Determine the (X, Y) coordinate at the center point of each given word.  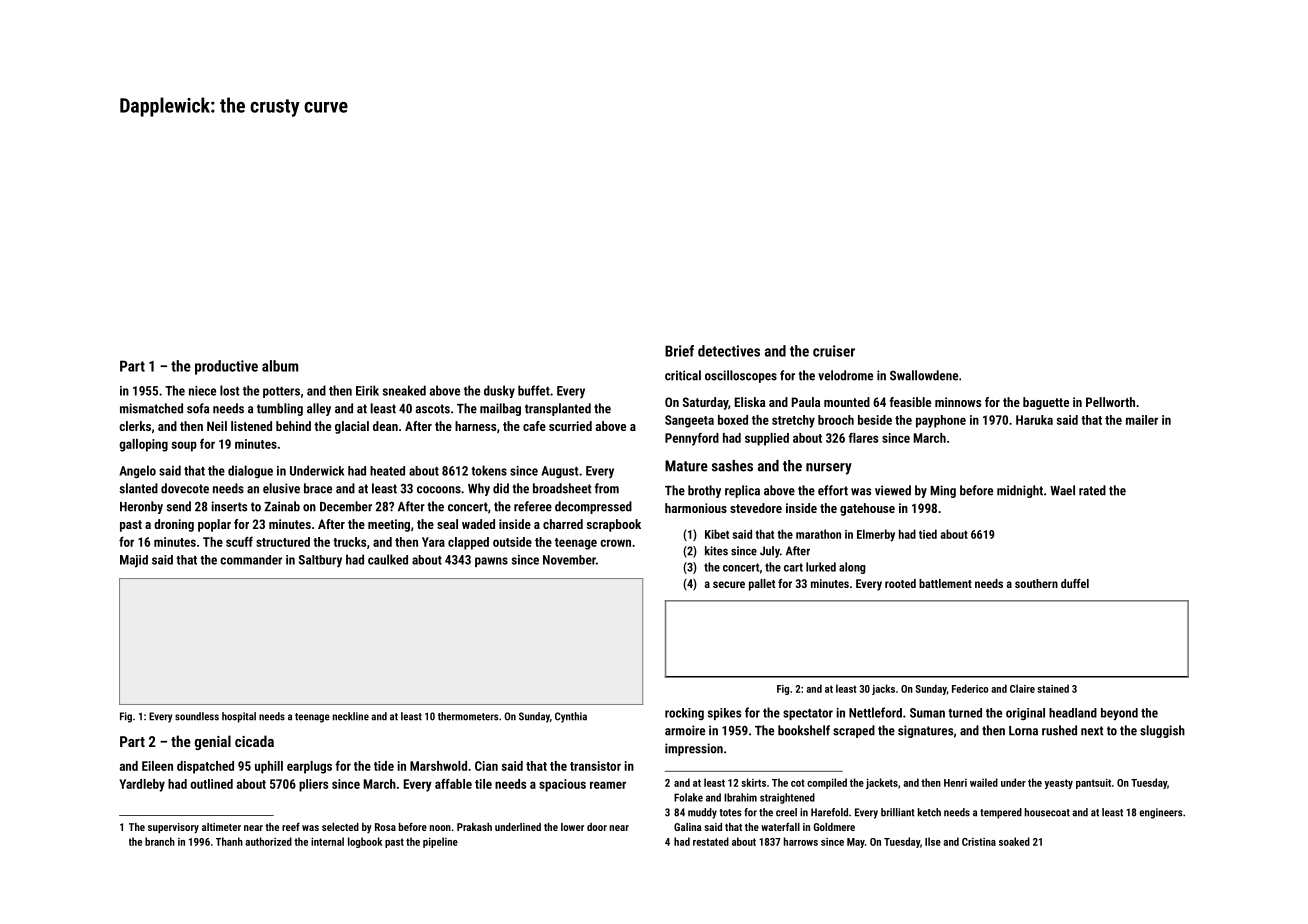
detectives (729, 351)
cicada (254, 741)
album (280, 366)
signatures (925, 731)
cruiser (834, 351)
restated (711, 841)
